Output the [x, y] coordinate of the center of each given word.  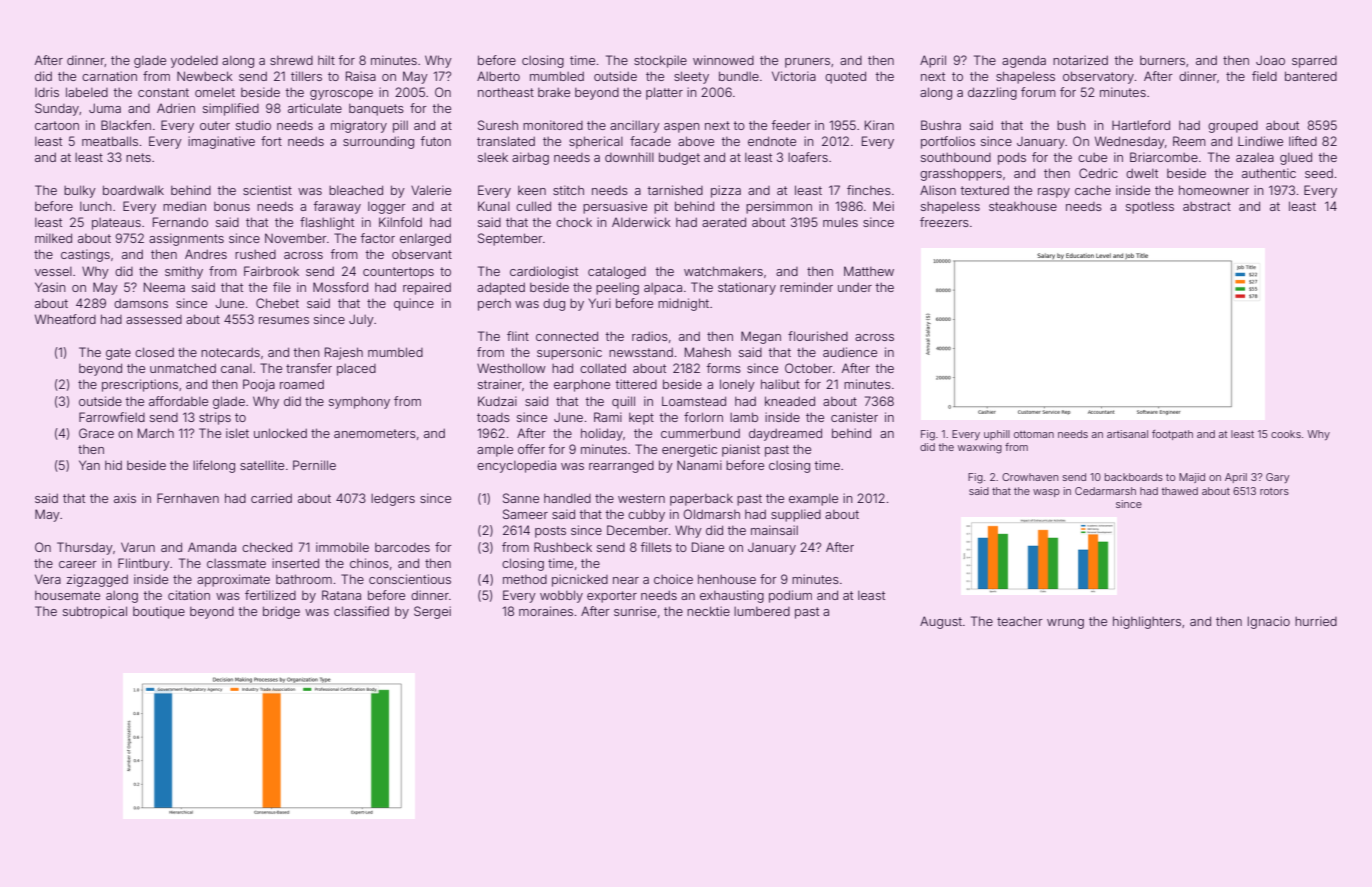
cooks [1286, 434]
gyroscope [341, 95]
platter [664, 93]
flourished [818, 336]
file [282, 287]
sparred [1314, 62]
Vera [48, 579]
